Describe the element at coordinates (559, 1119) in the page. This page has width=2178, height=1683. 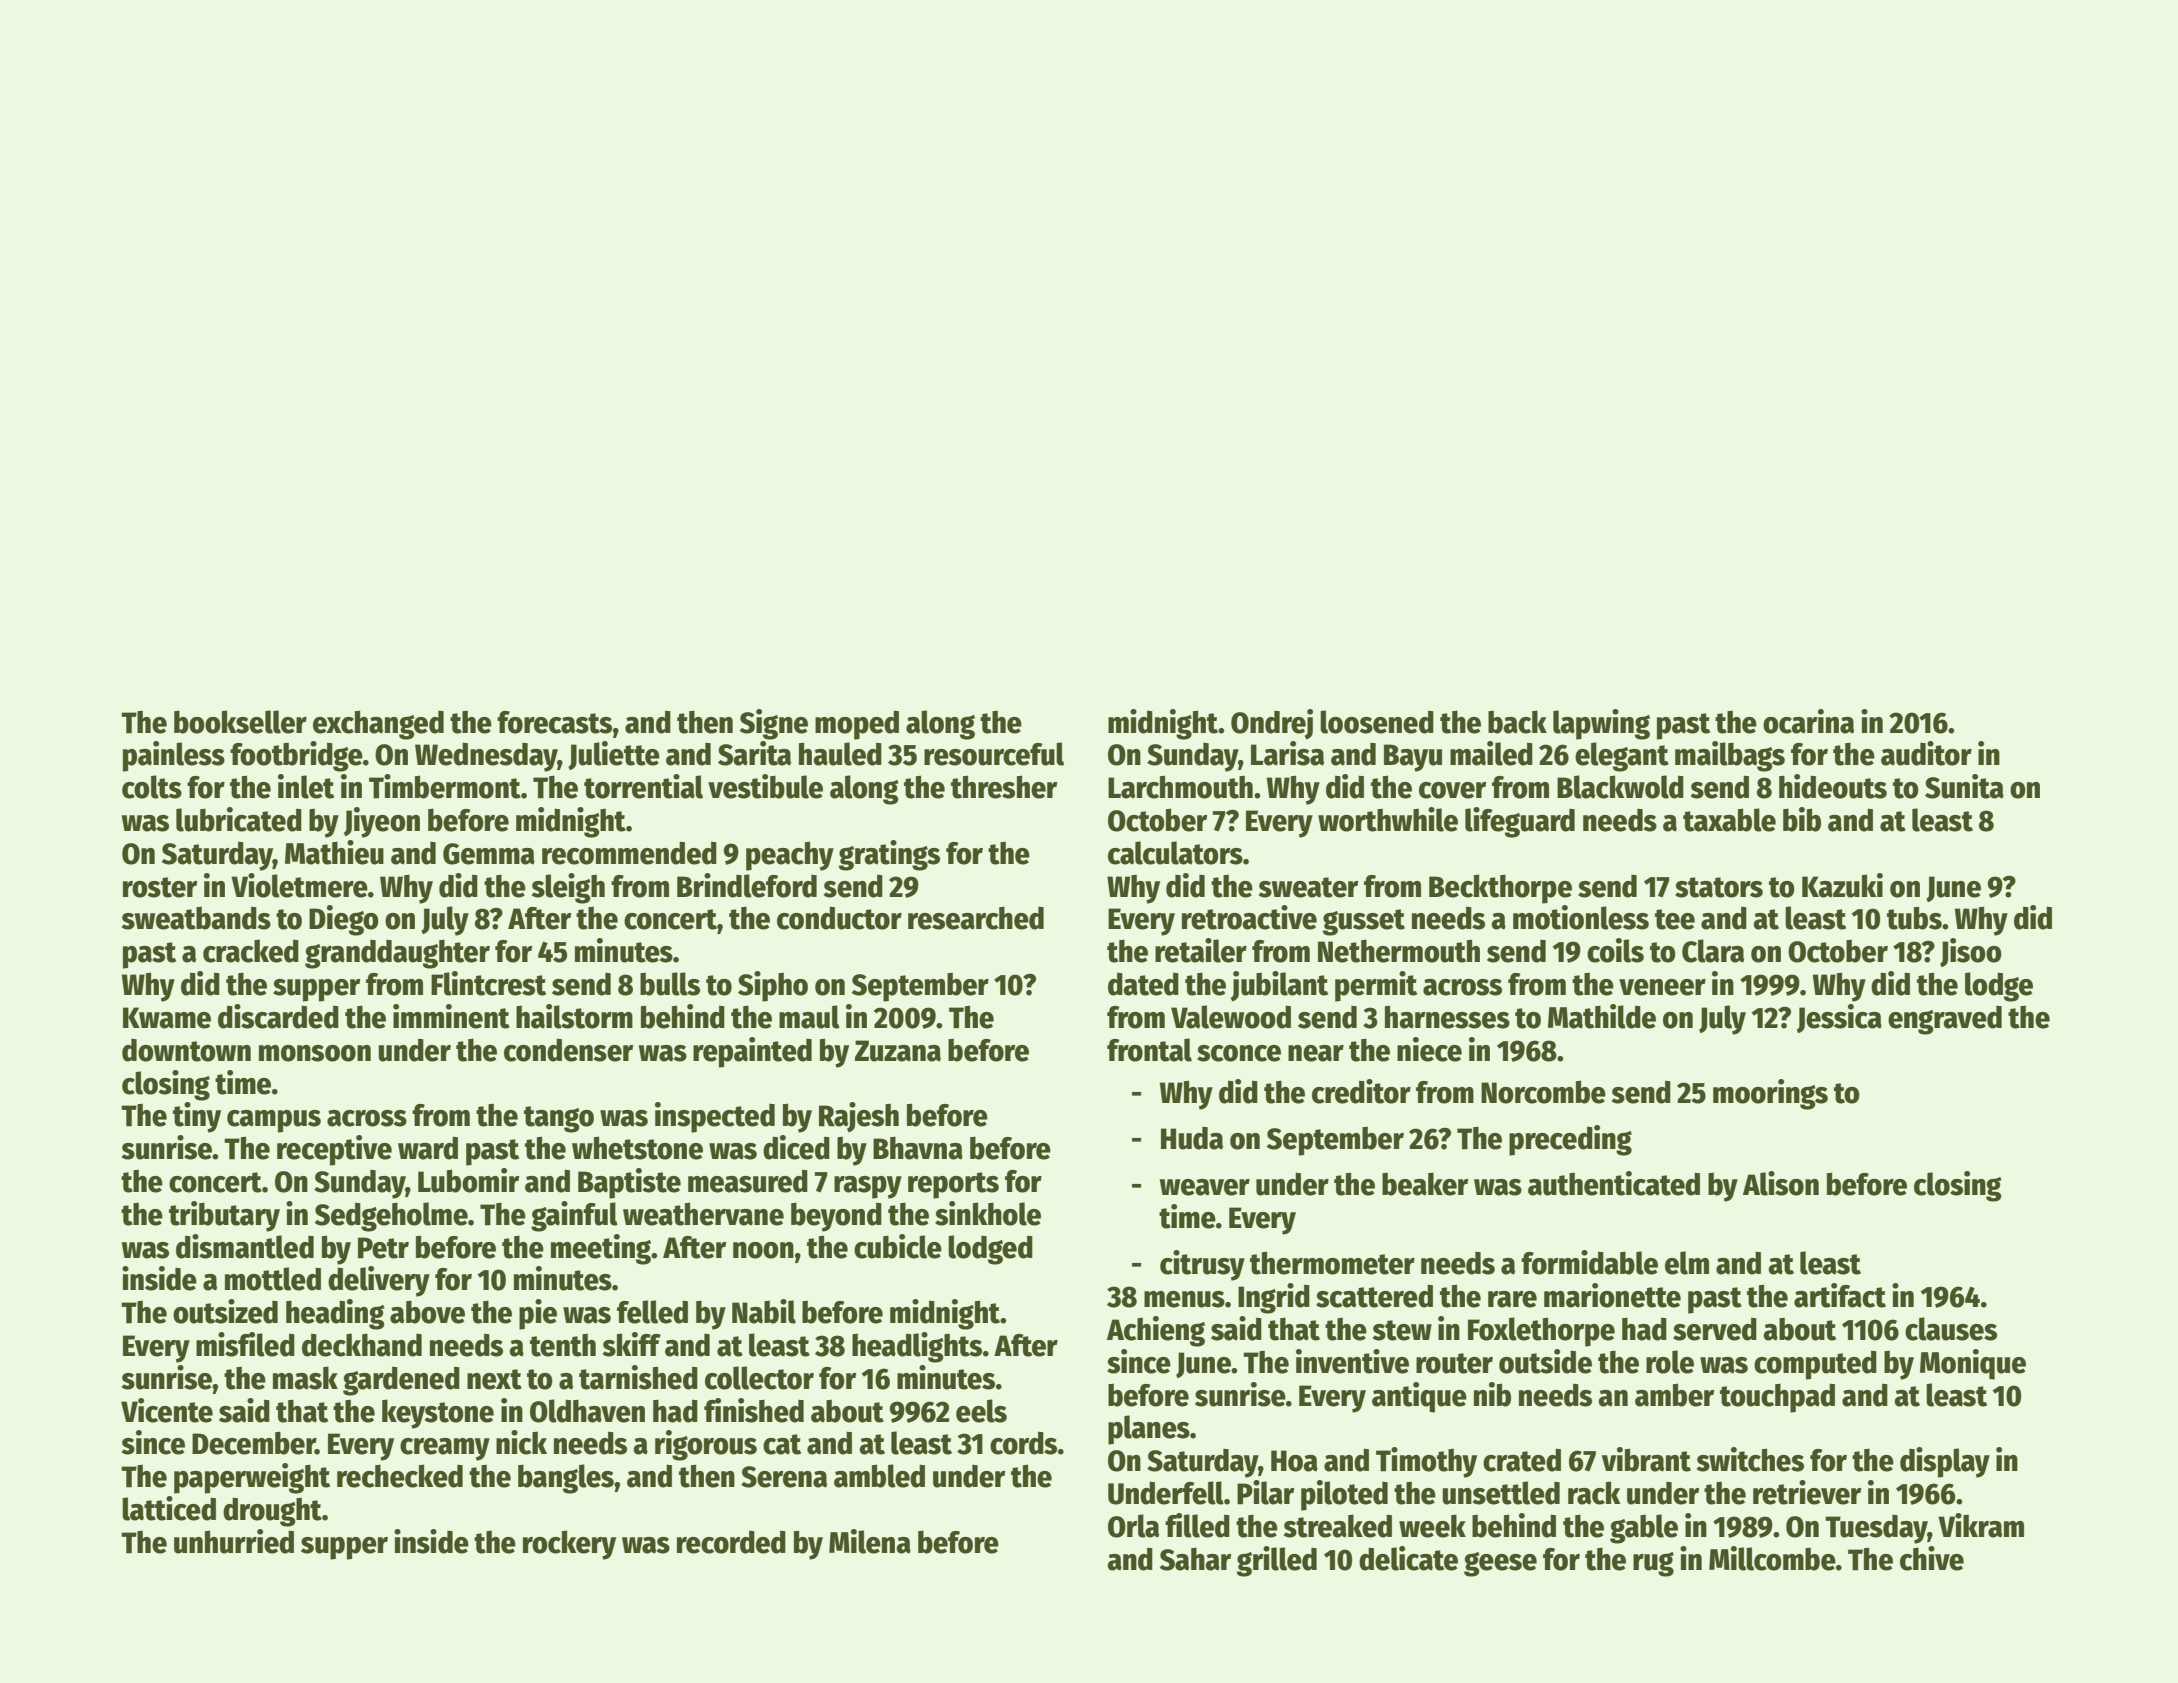
I see `tango` at that location.
